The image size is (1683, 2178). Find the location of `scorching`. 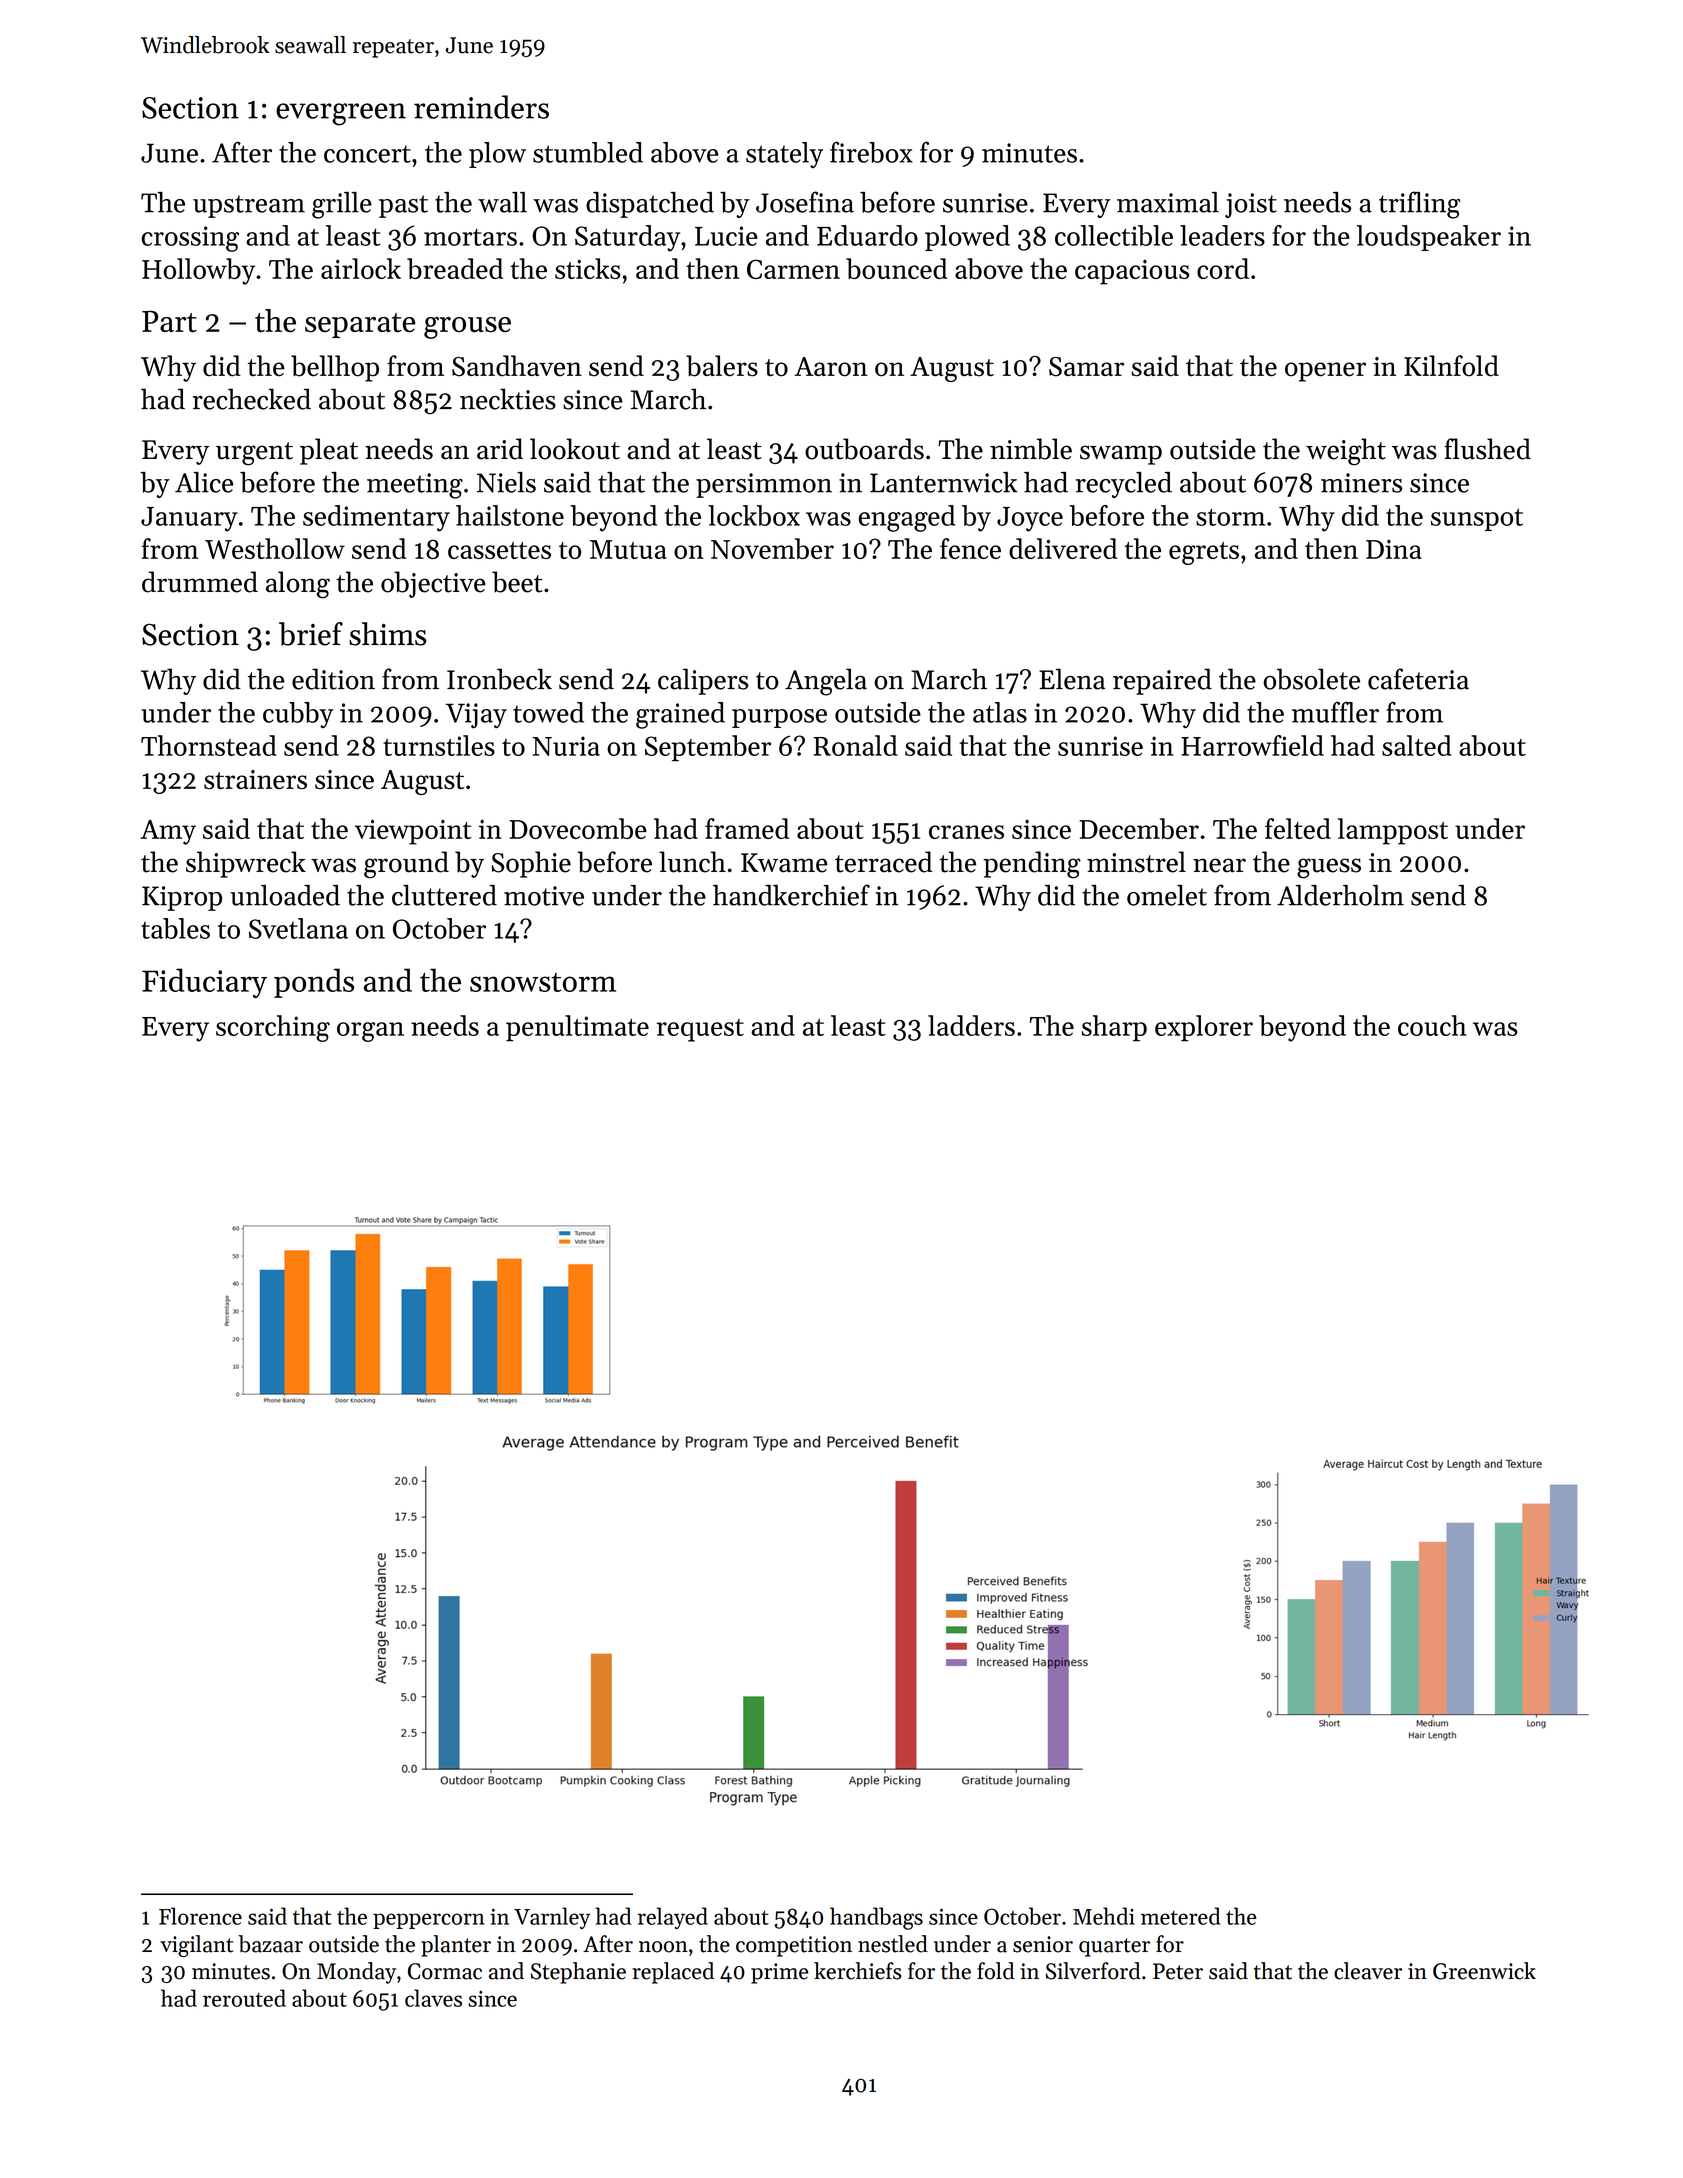

scorching is located at coordinates (273, 1028).
